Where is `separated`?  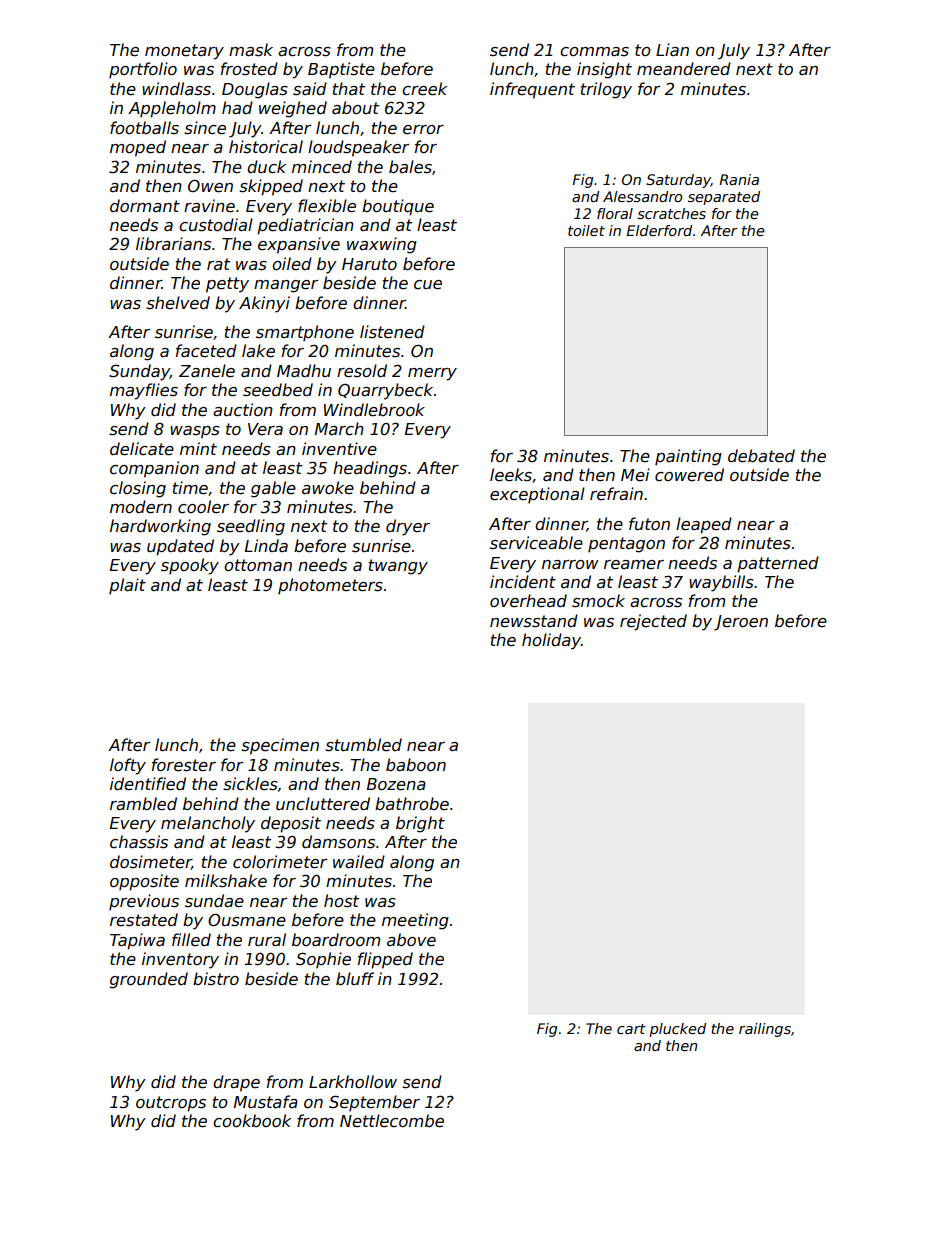 separated is located at coordinates (724, 198).
